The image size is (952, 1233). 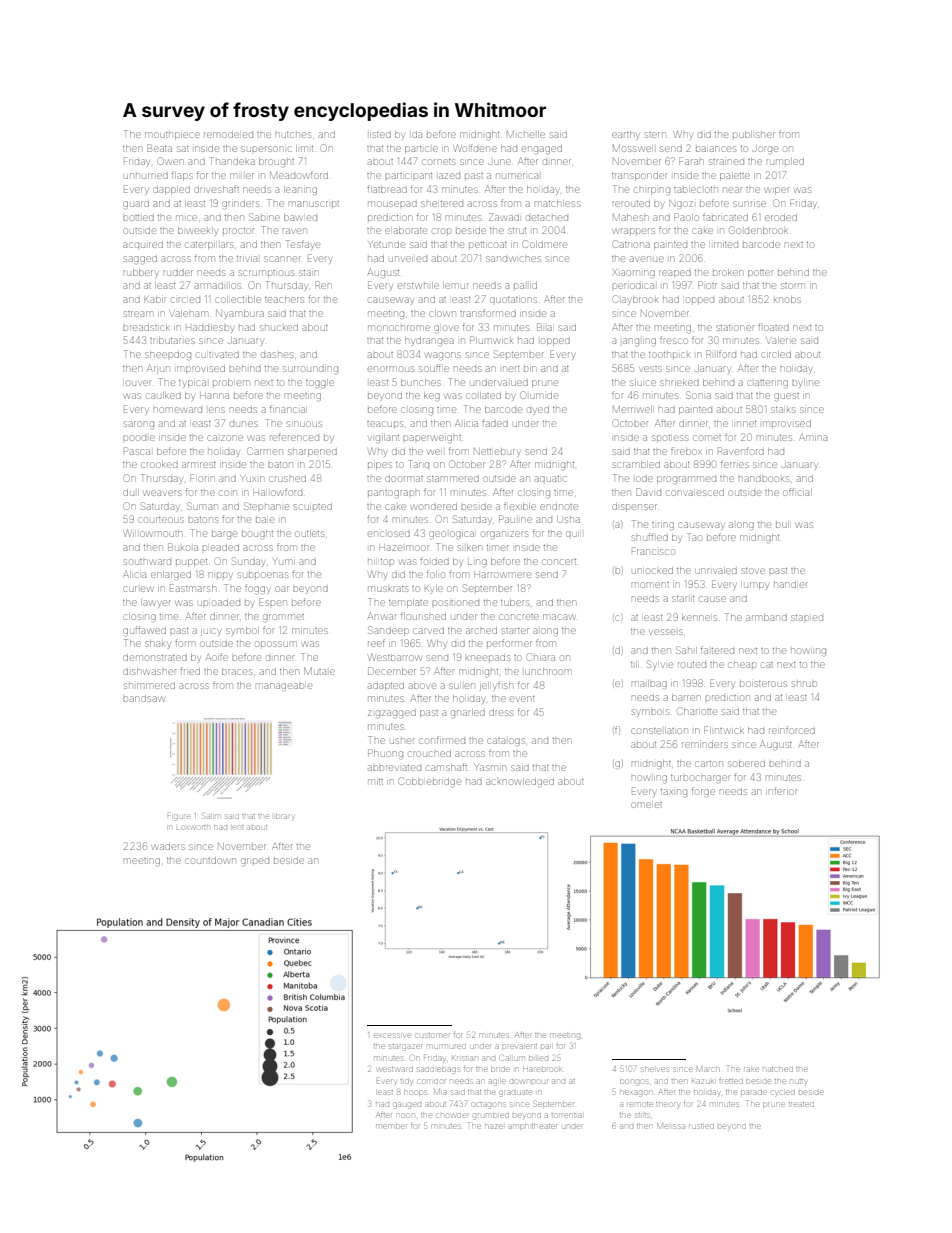 What do you see at coordinates (671, 1126) in the screenshot?
I see `Melissa` at bounding box center [671, 1126].
